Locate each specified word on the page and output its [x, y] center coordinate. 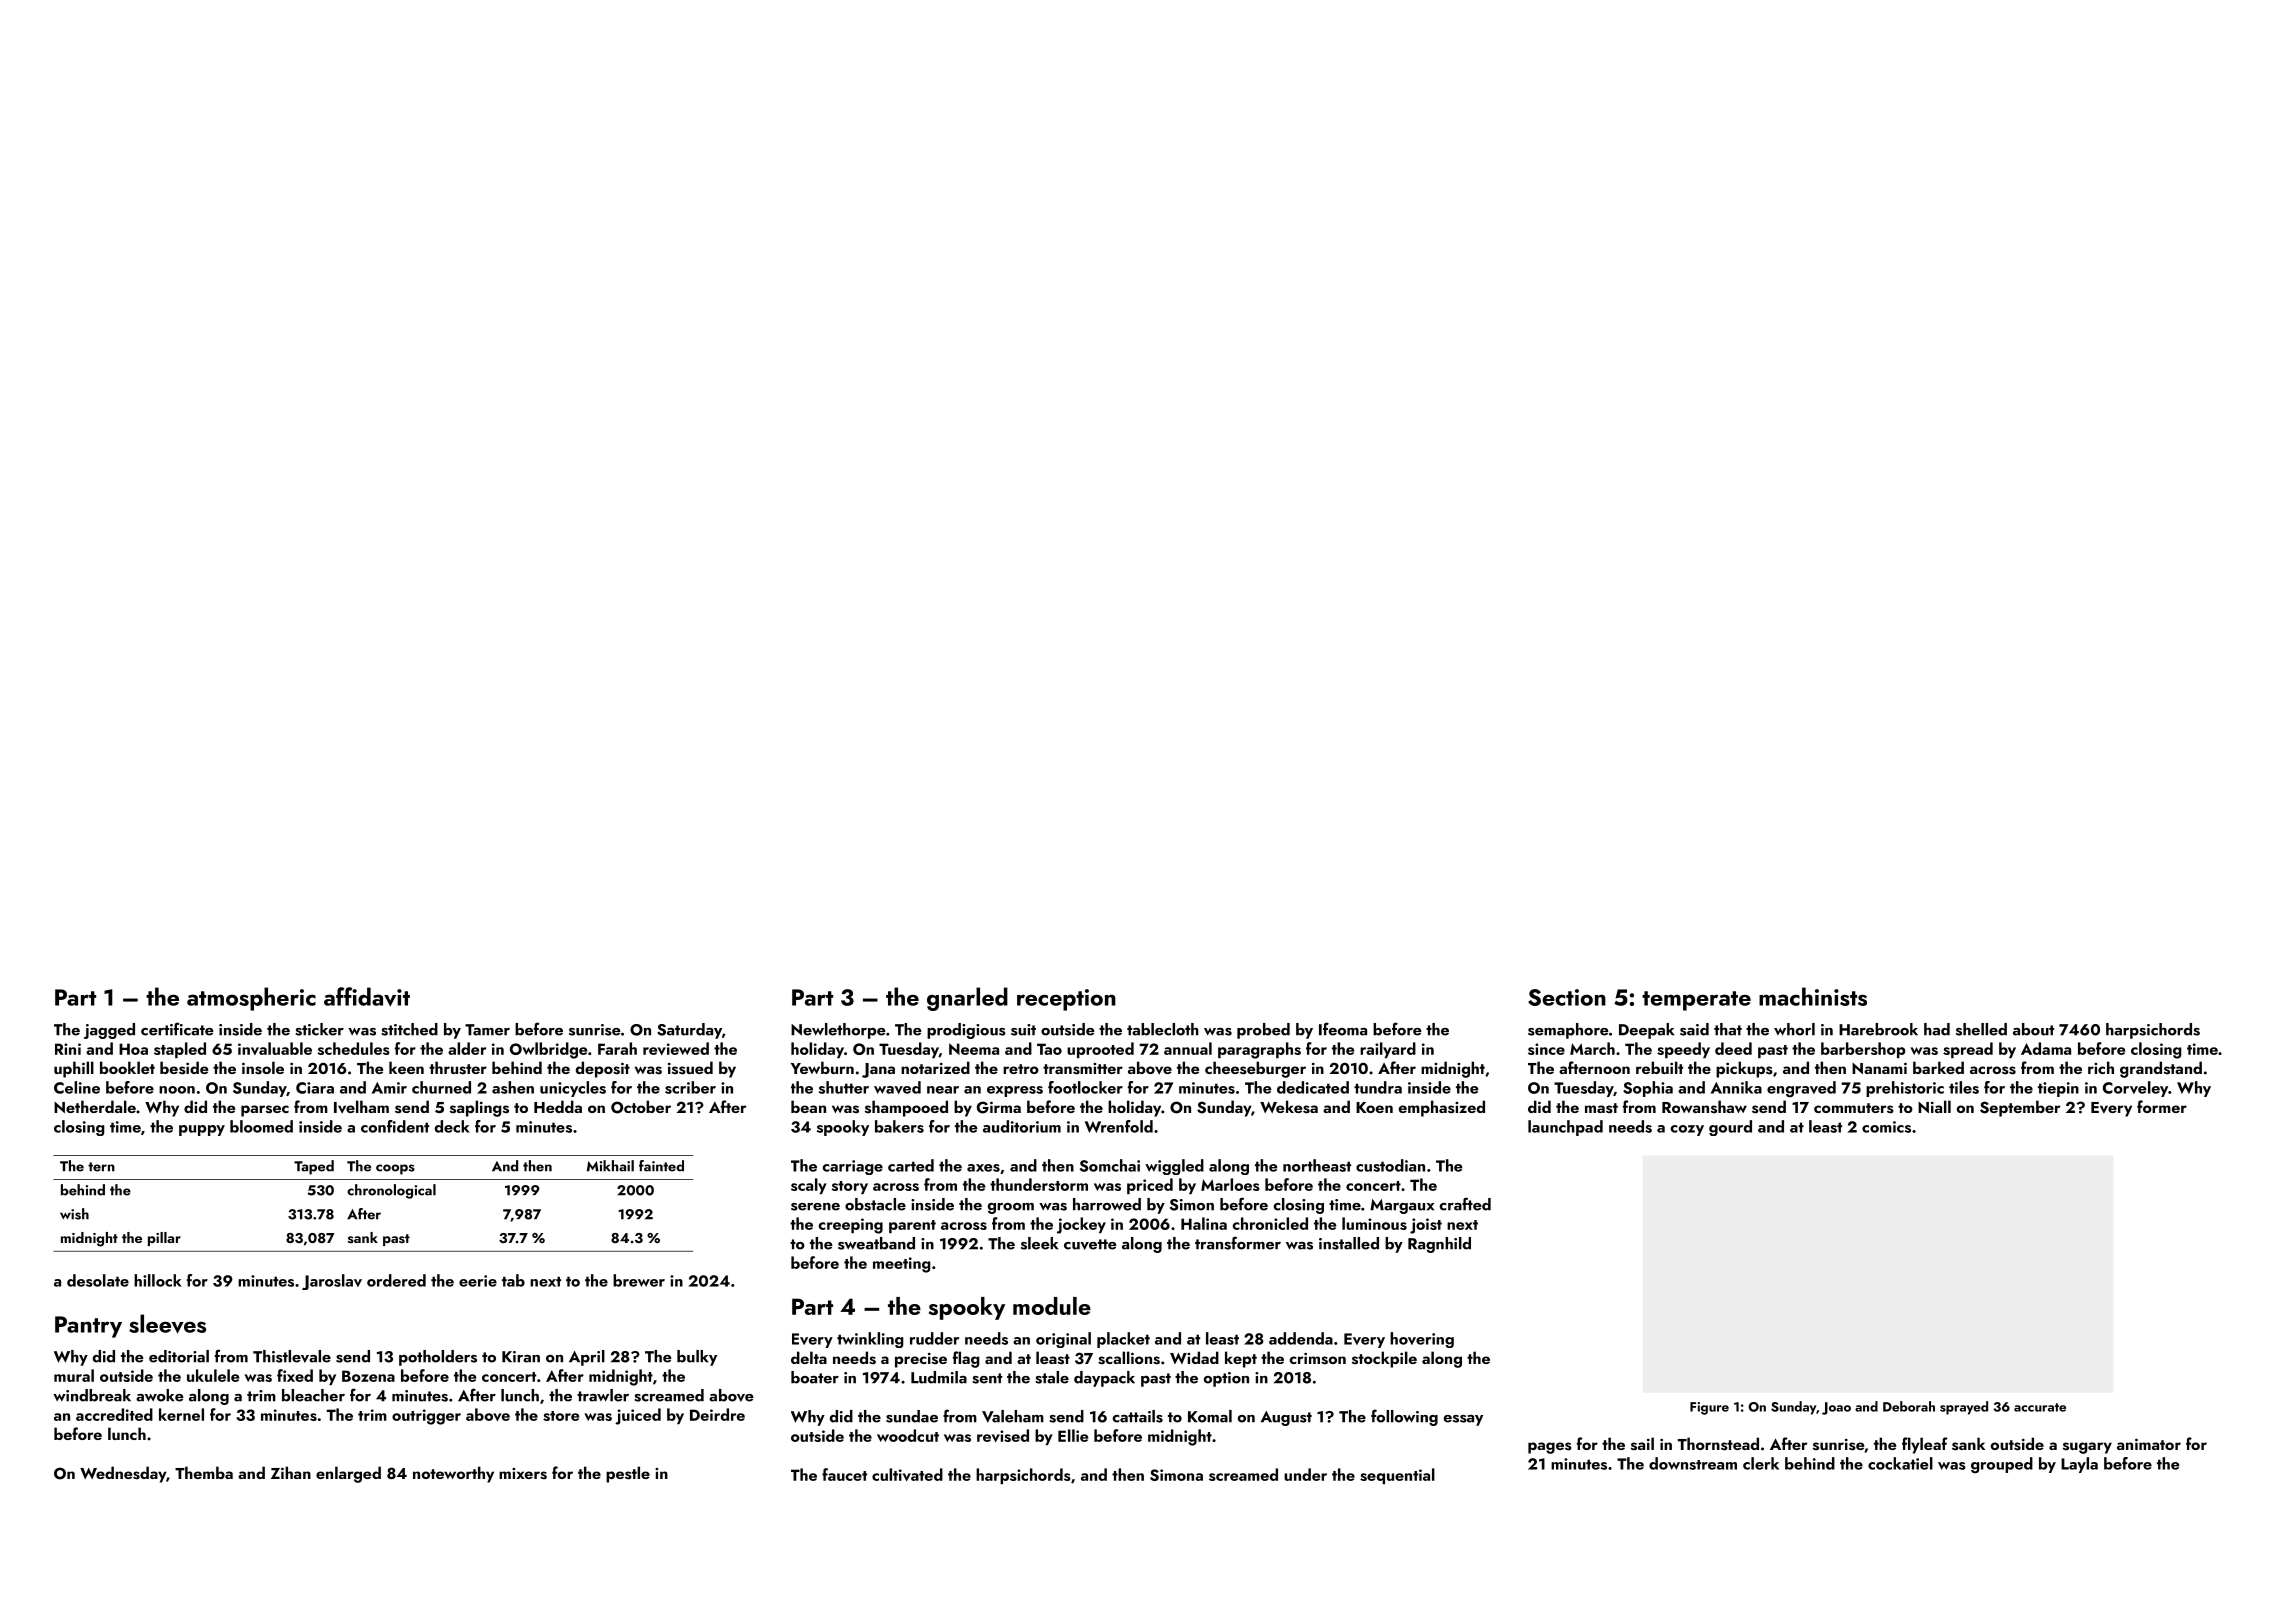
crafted [1465, 1204]
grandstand [2161, 1069]
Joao [1836, 1408]
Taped [314, 1167]
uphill [74, 1069]
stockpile [1384, 1359]
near [943, 1090]
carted [911, 1165]
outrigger [426, 1417]
